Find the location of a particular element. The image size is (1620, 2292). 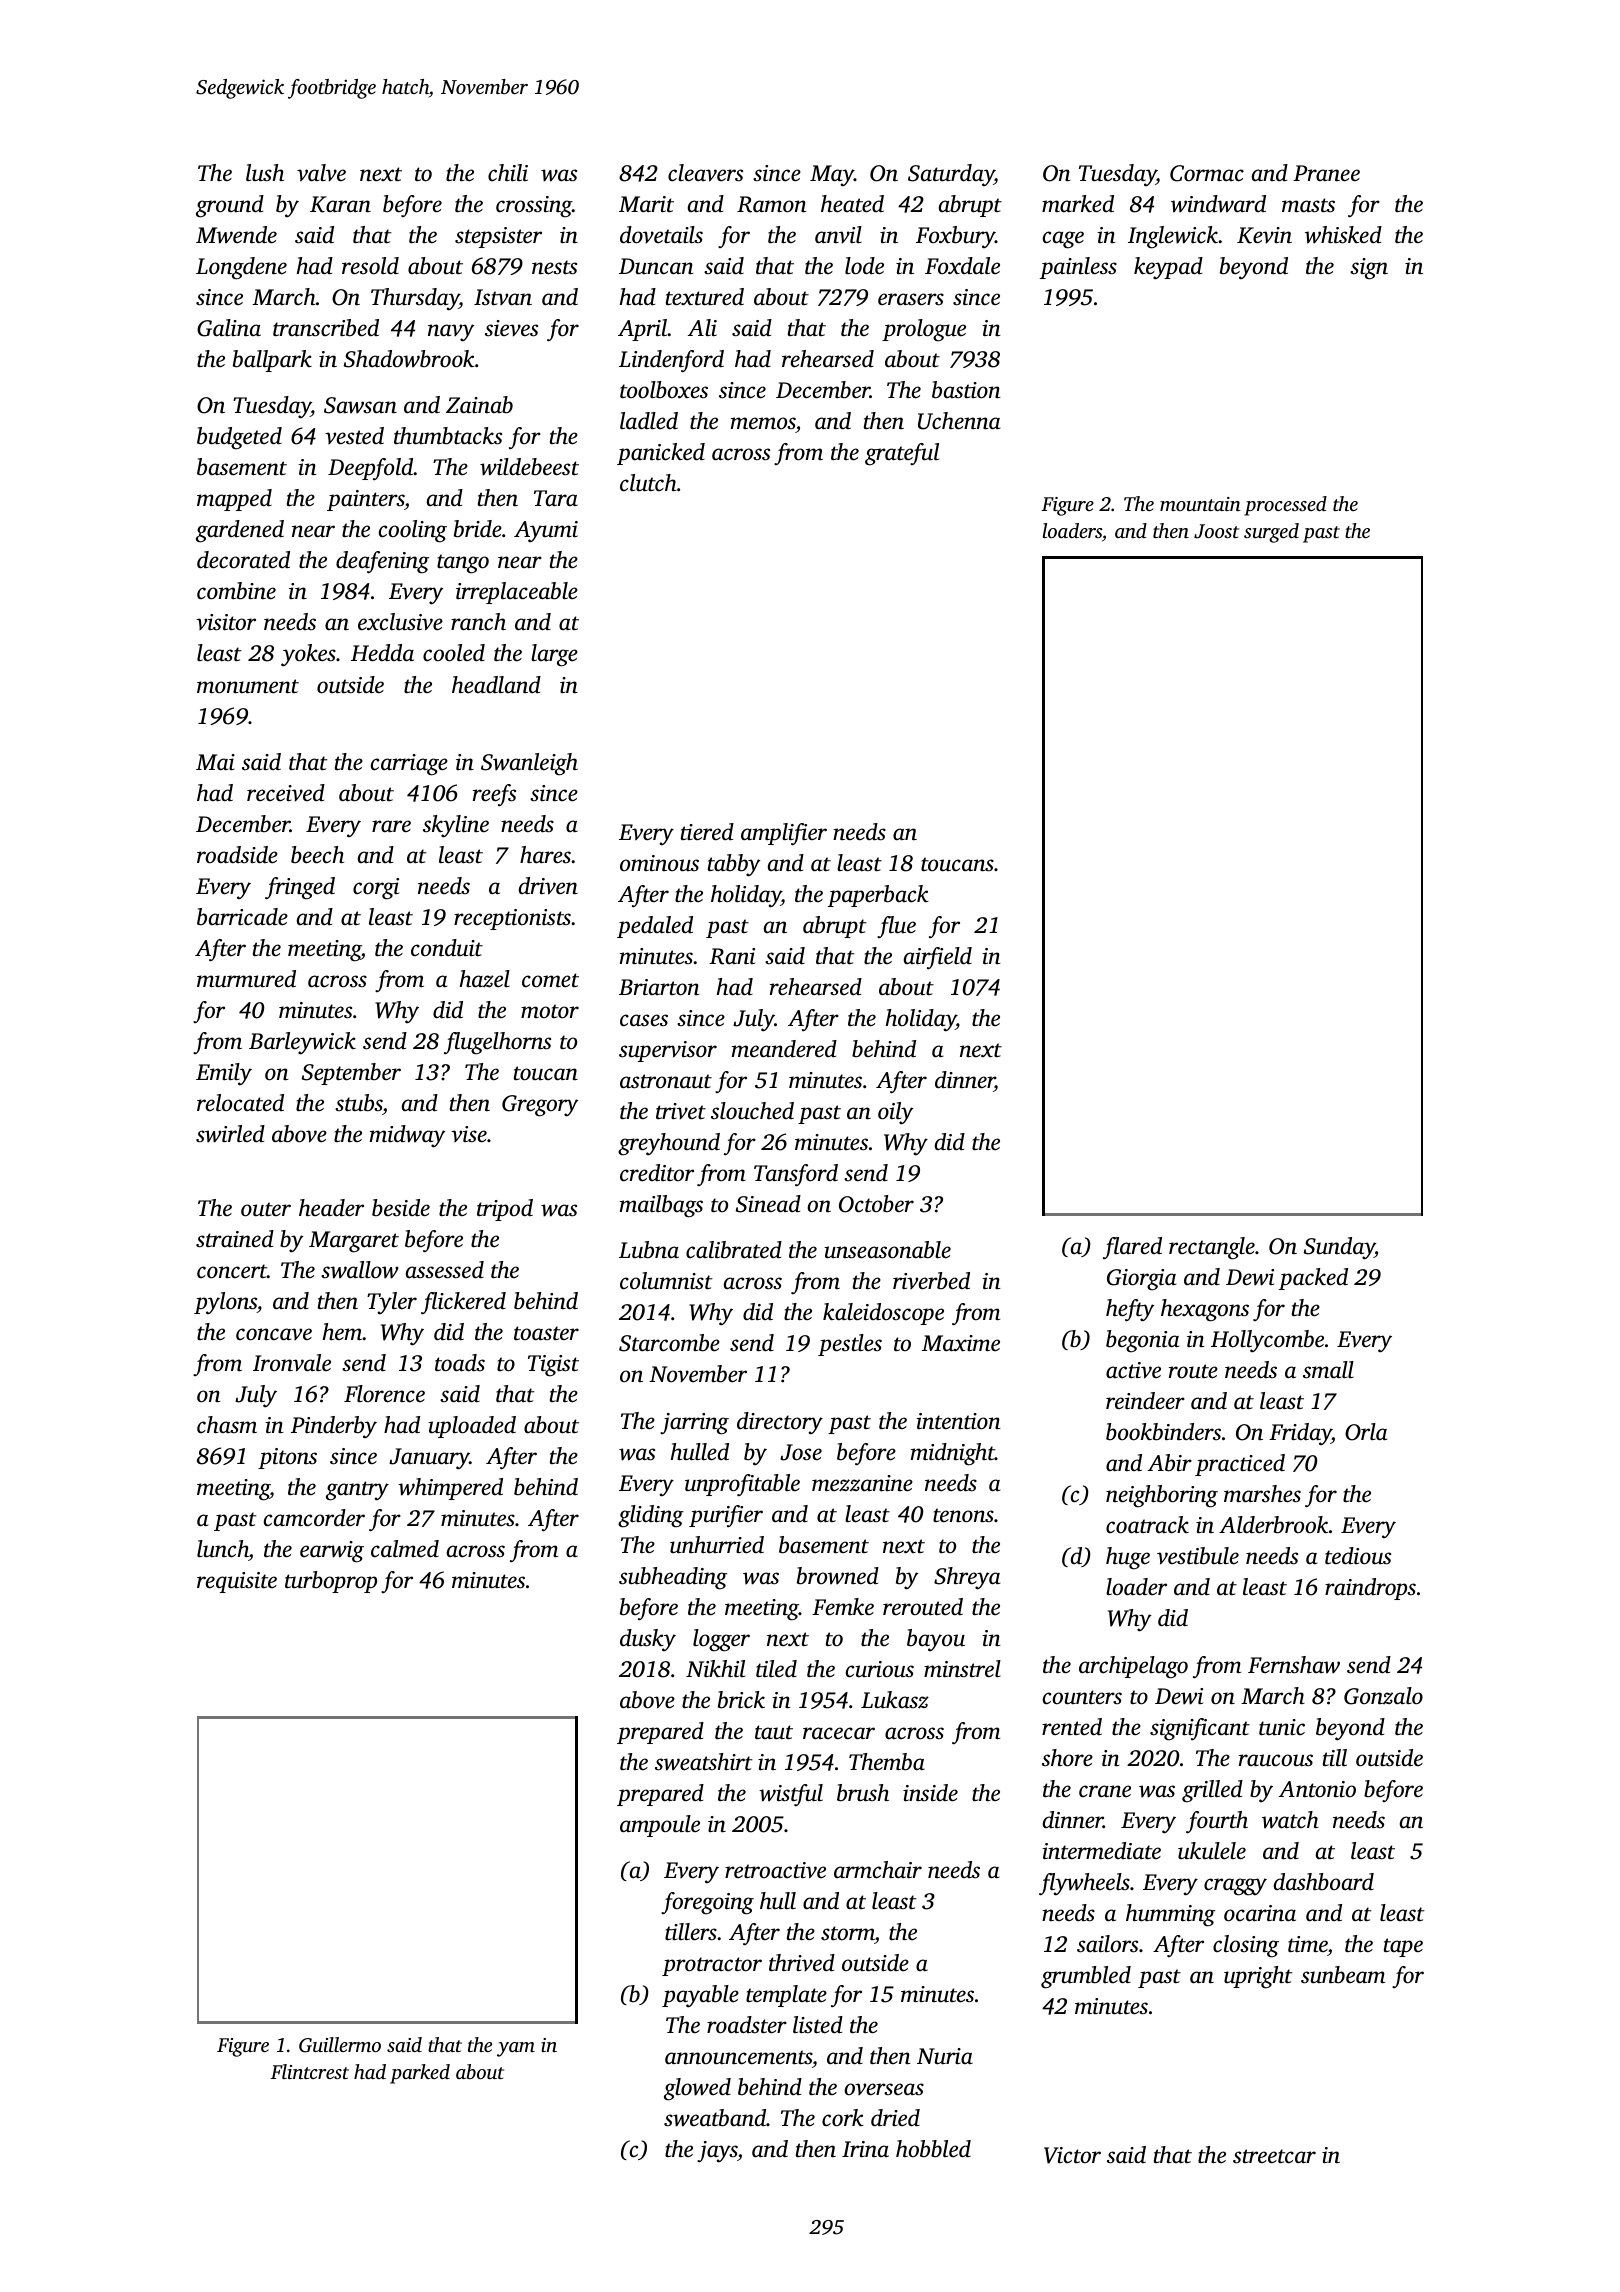

vestibule is located at coordinates (1198, 1556).
